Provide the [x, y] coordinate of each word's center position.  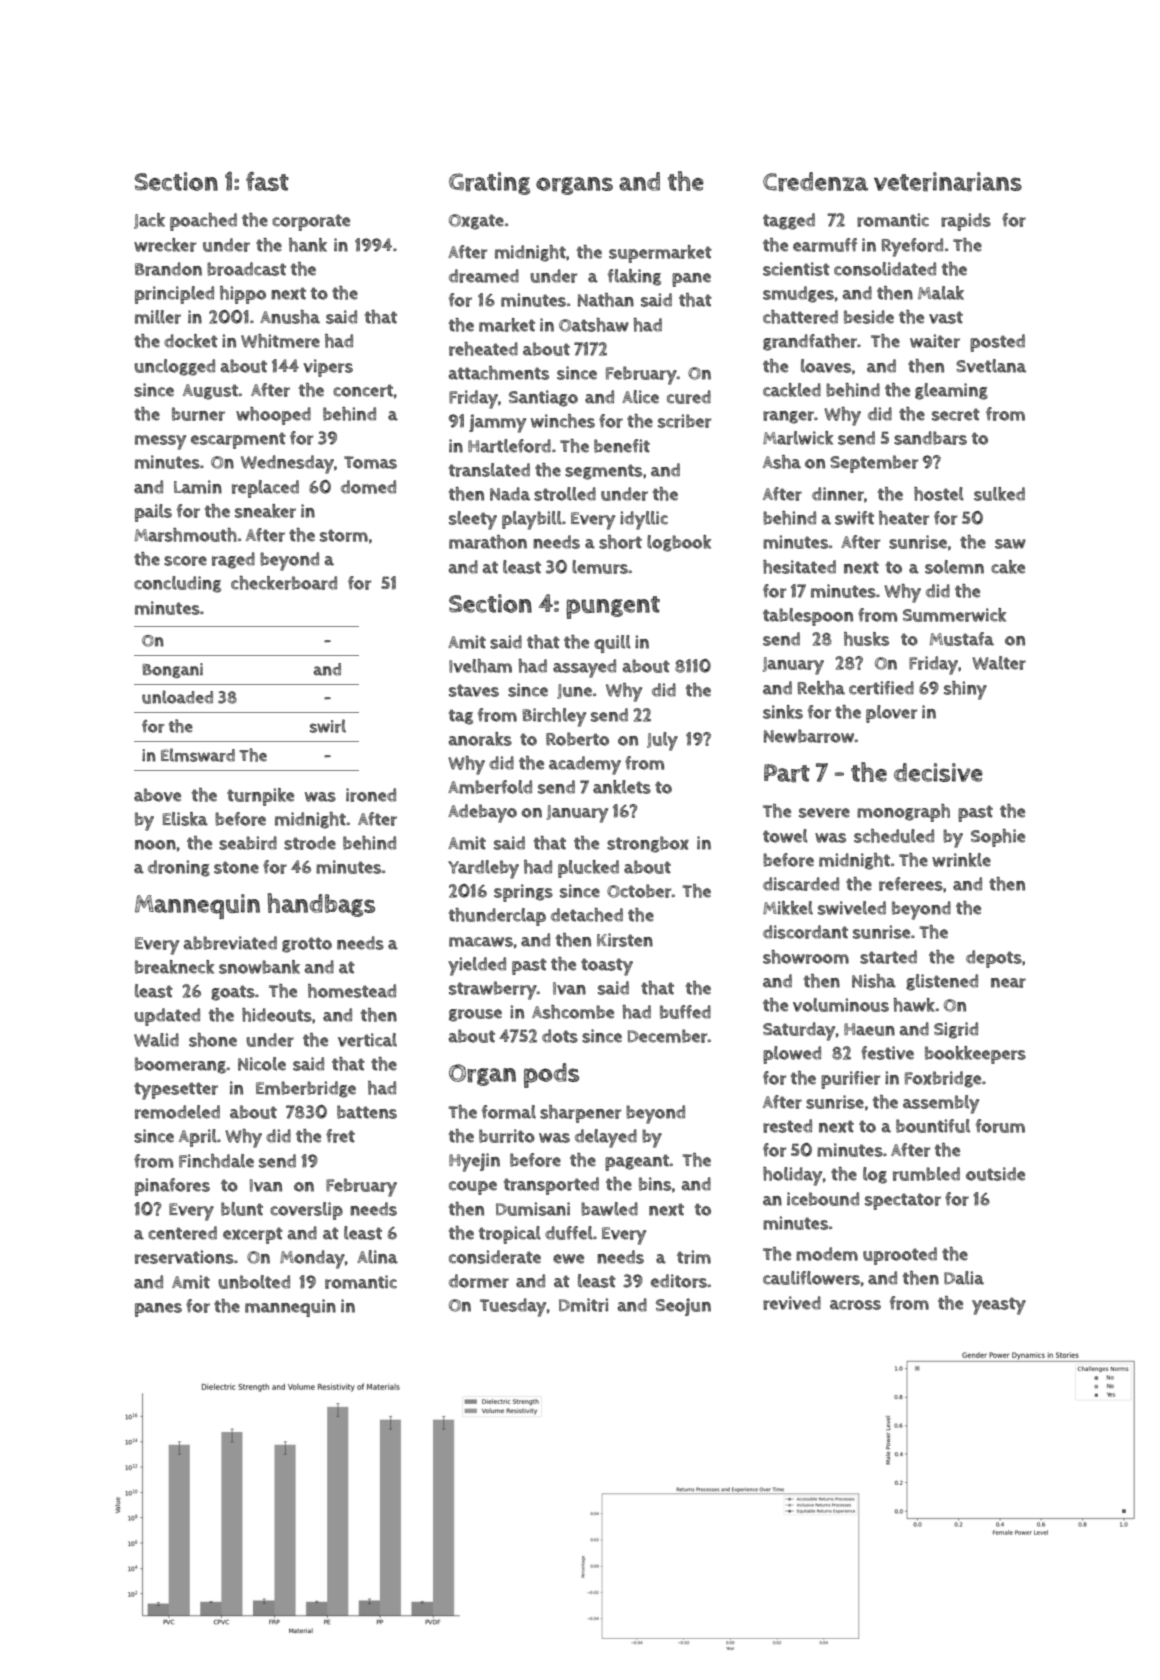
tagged [789, 221]
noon [155, 845]
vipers [328, 368]
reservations [184, 1257]
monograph [903, 813]
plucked [588, 869]
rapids [966, 222]
